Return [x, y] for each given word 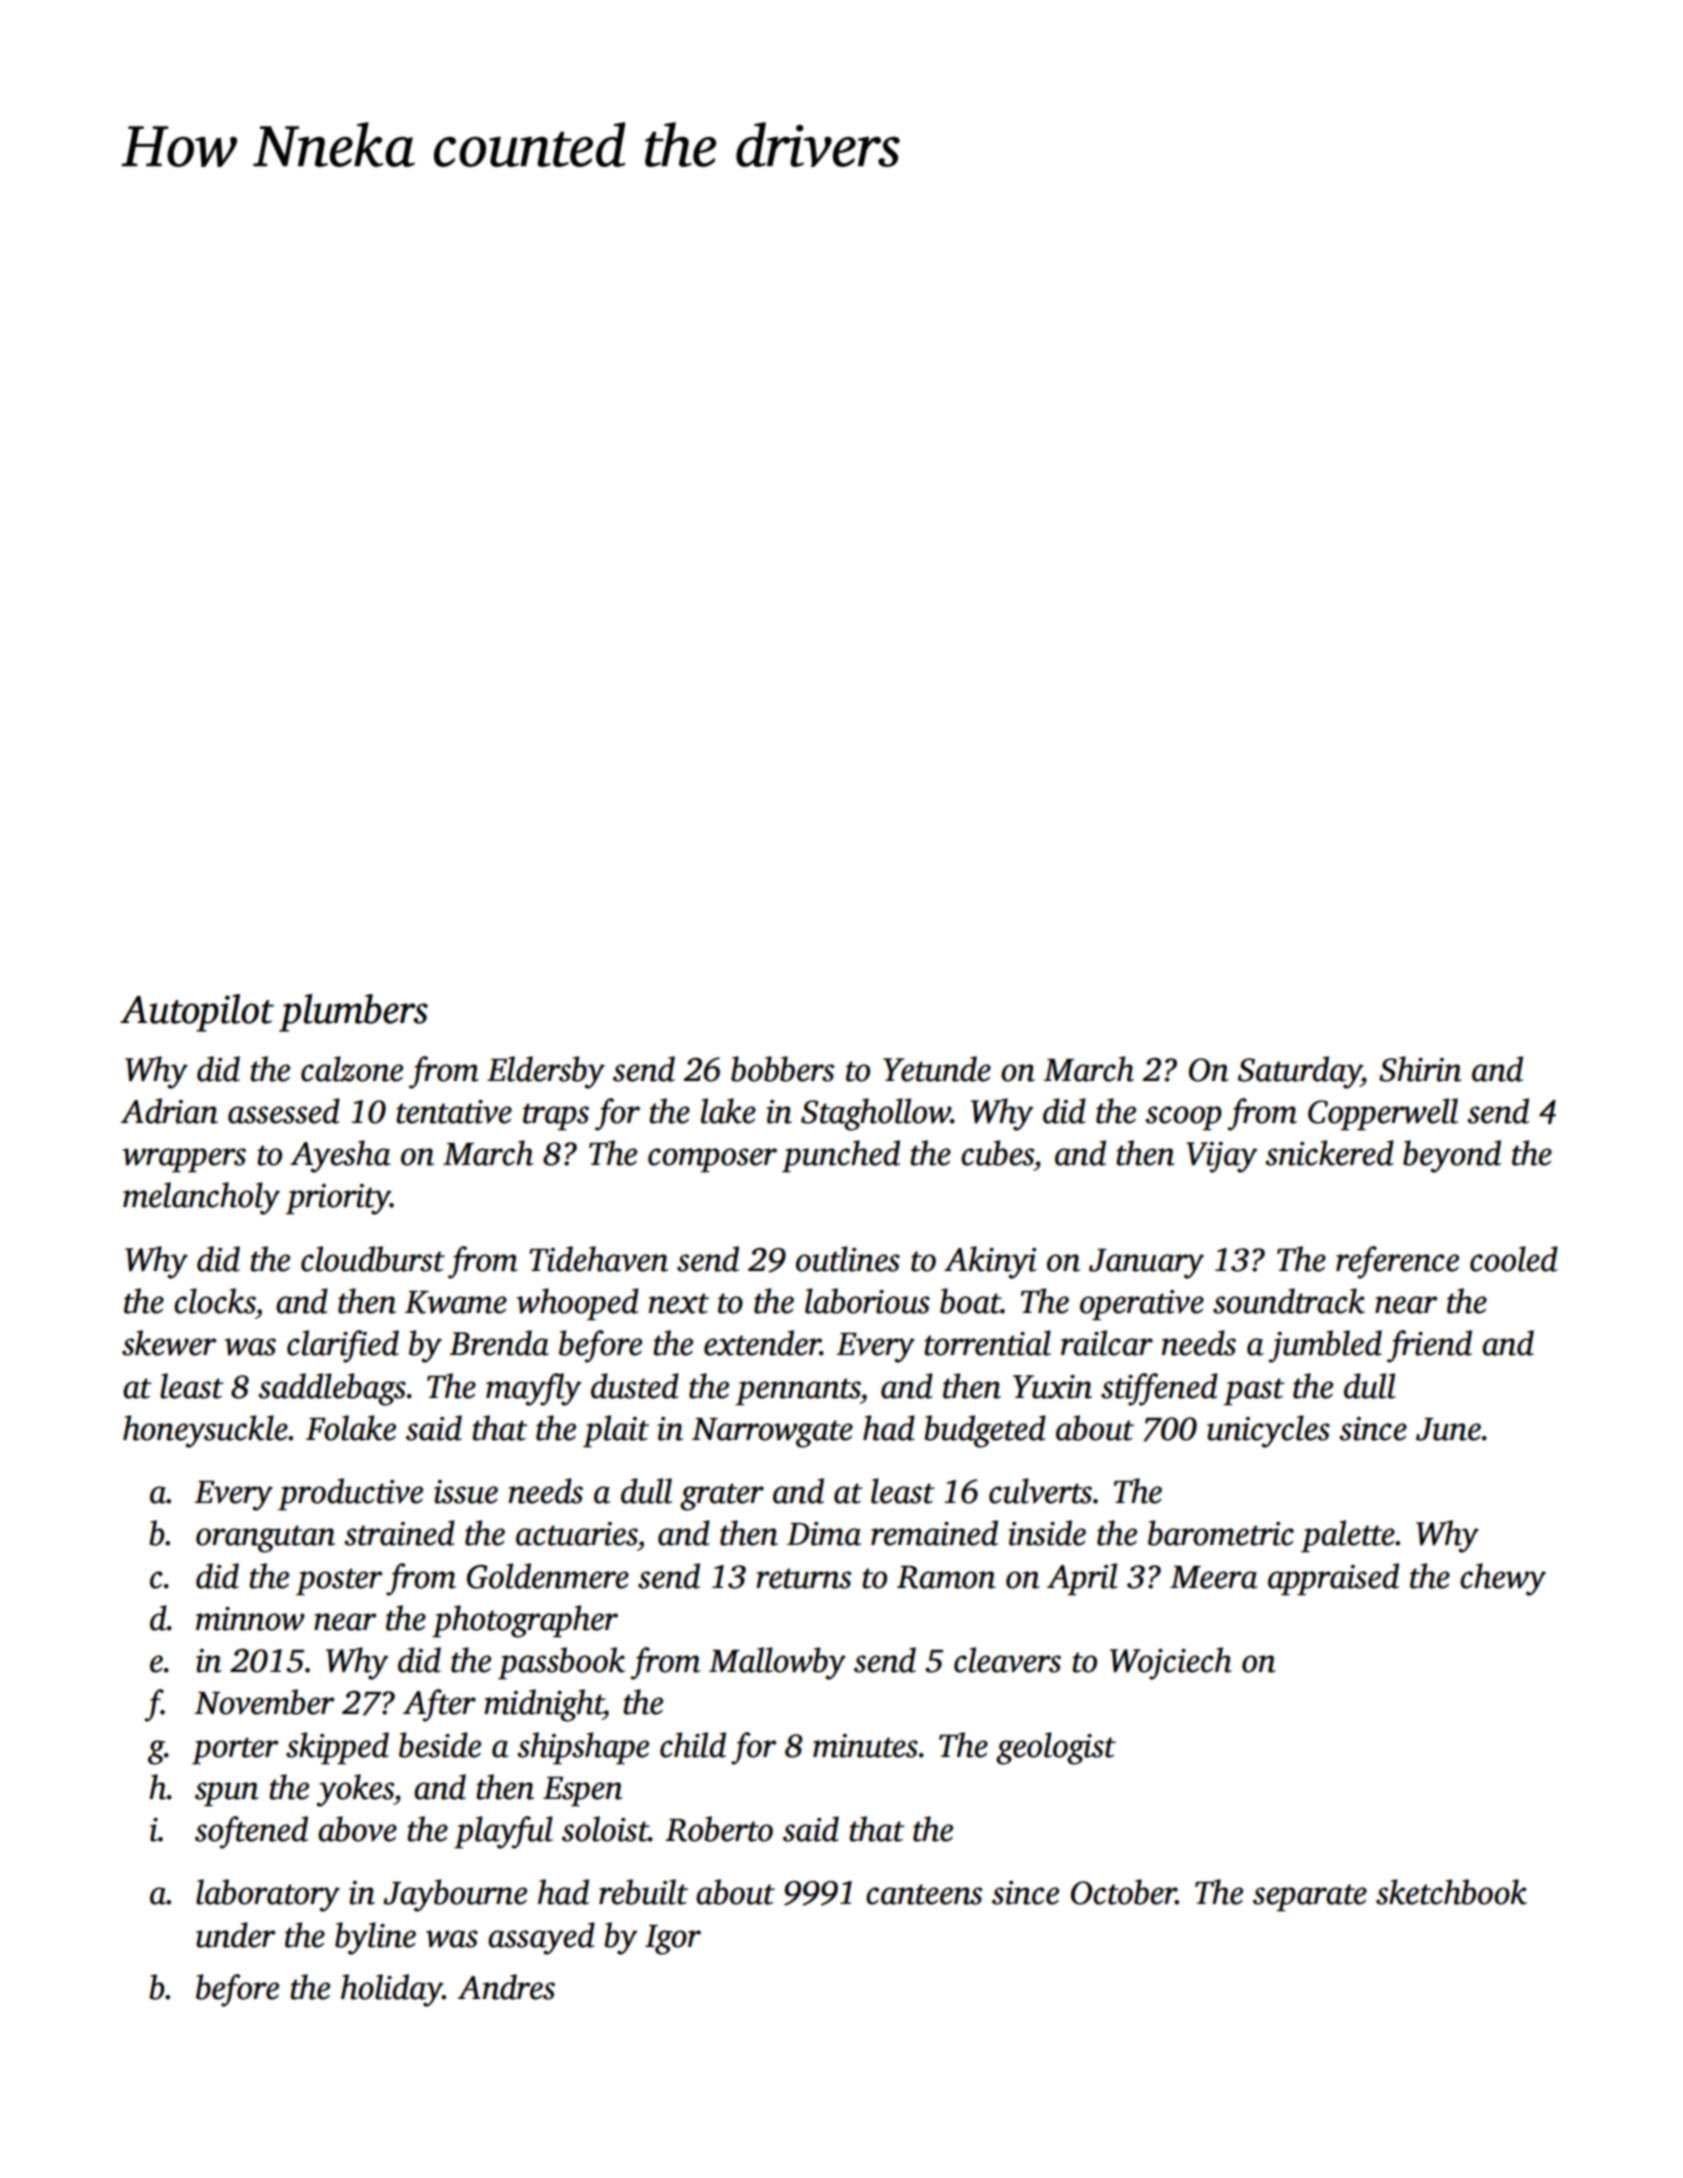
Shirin [1420, 1069]
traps [556, 1117]
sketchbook [1451, 1892]
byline [375, 1938]
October [1123, 1892]
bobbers [782, 1069]
